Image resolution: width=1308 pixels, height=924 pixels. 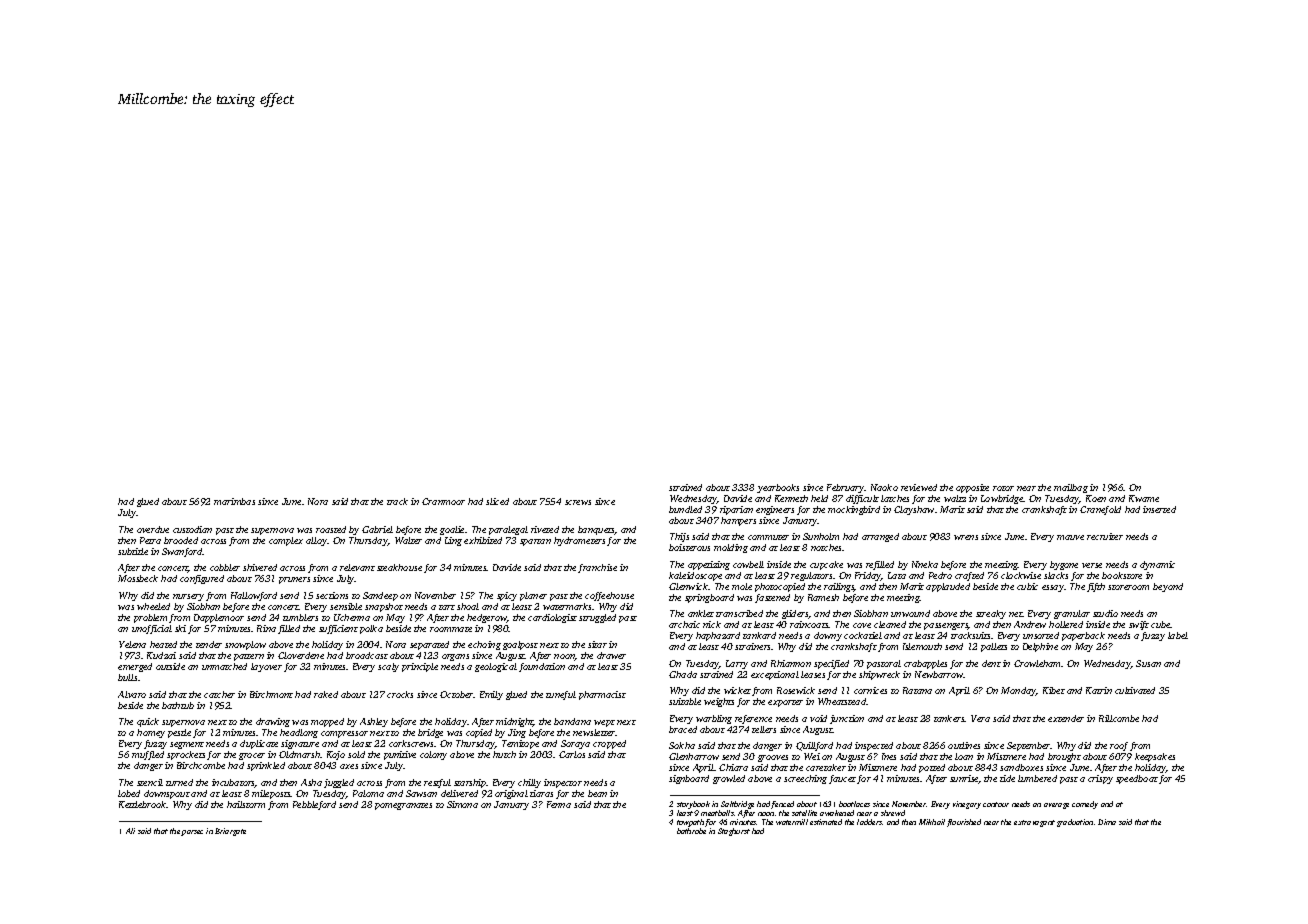 What do you see at coordinates (572, 754) in the screenshot?
I see `Carlos` at bounding box center [572, 754].
